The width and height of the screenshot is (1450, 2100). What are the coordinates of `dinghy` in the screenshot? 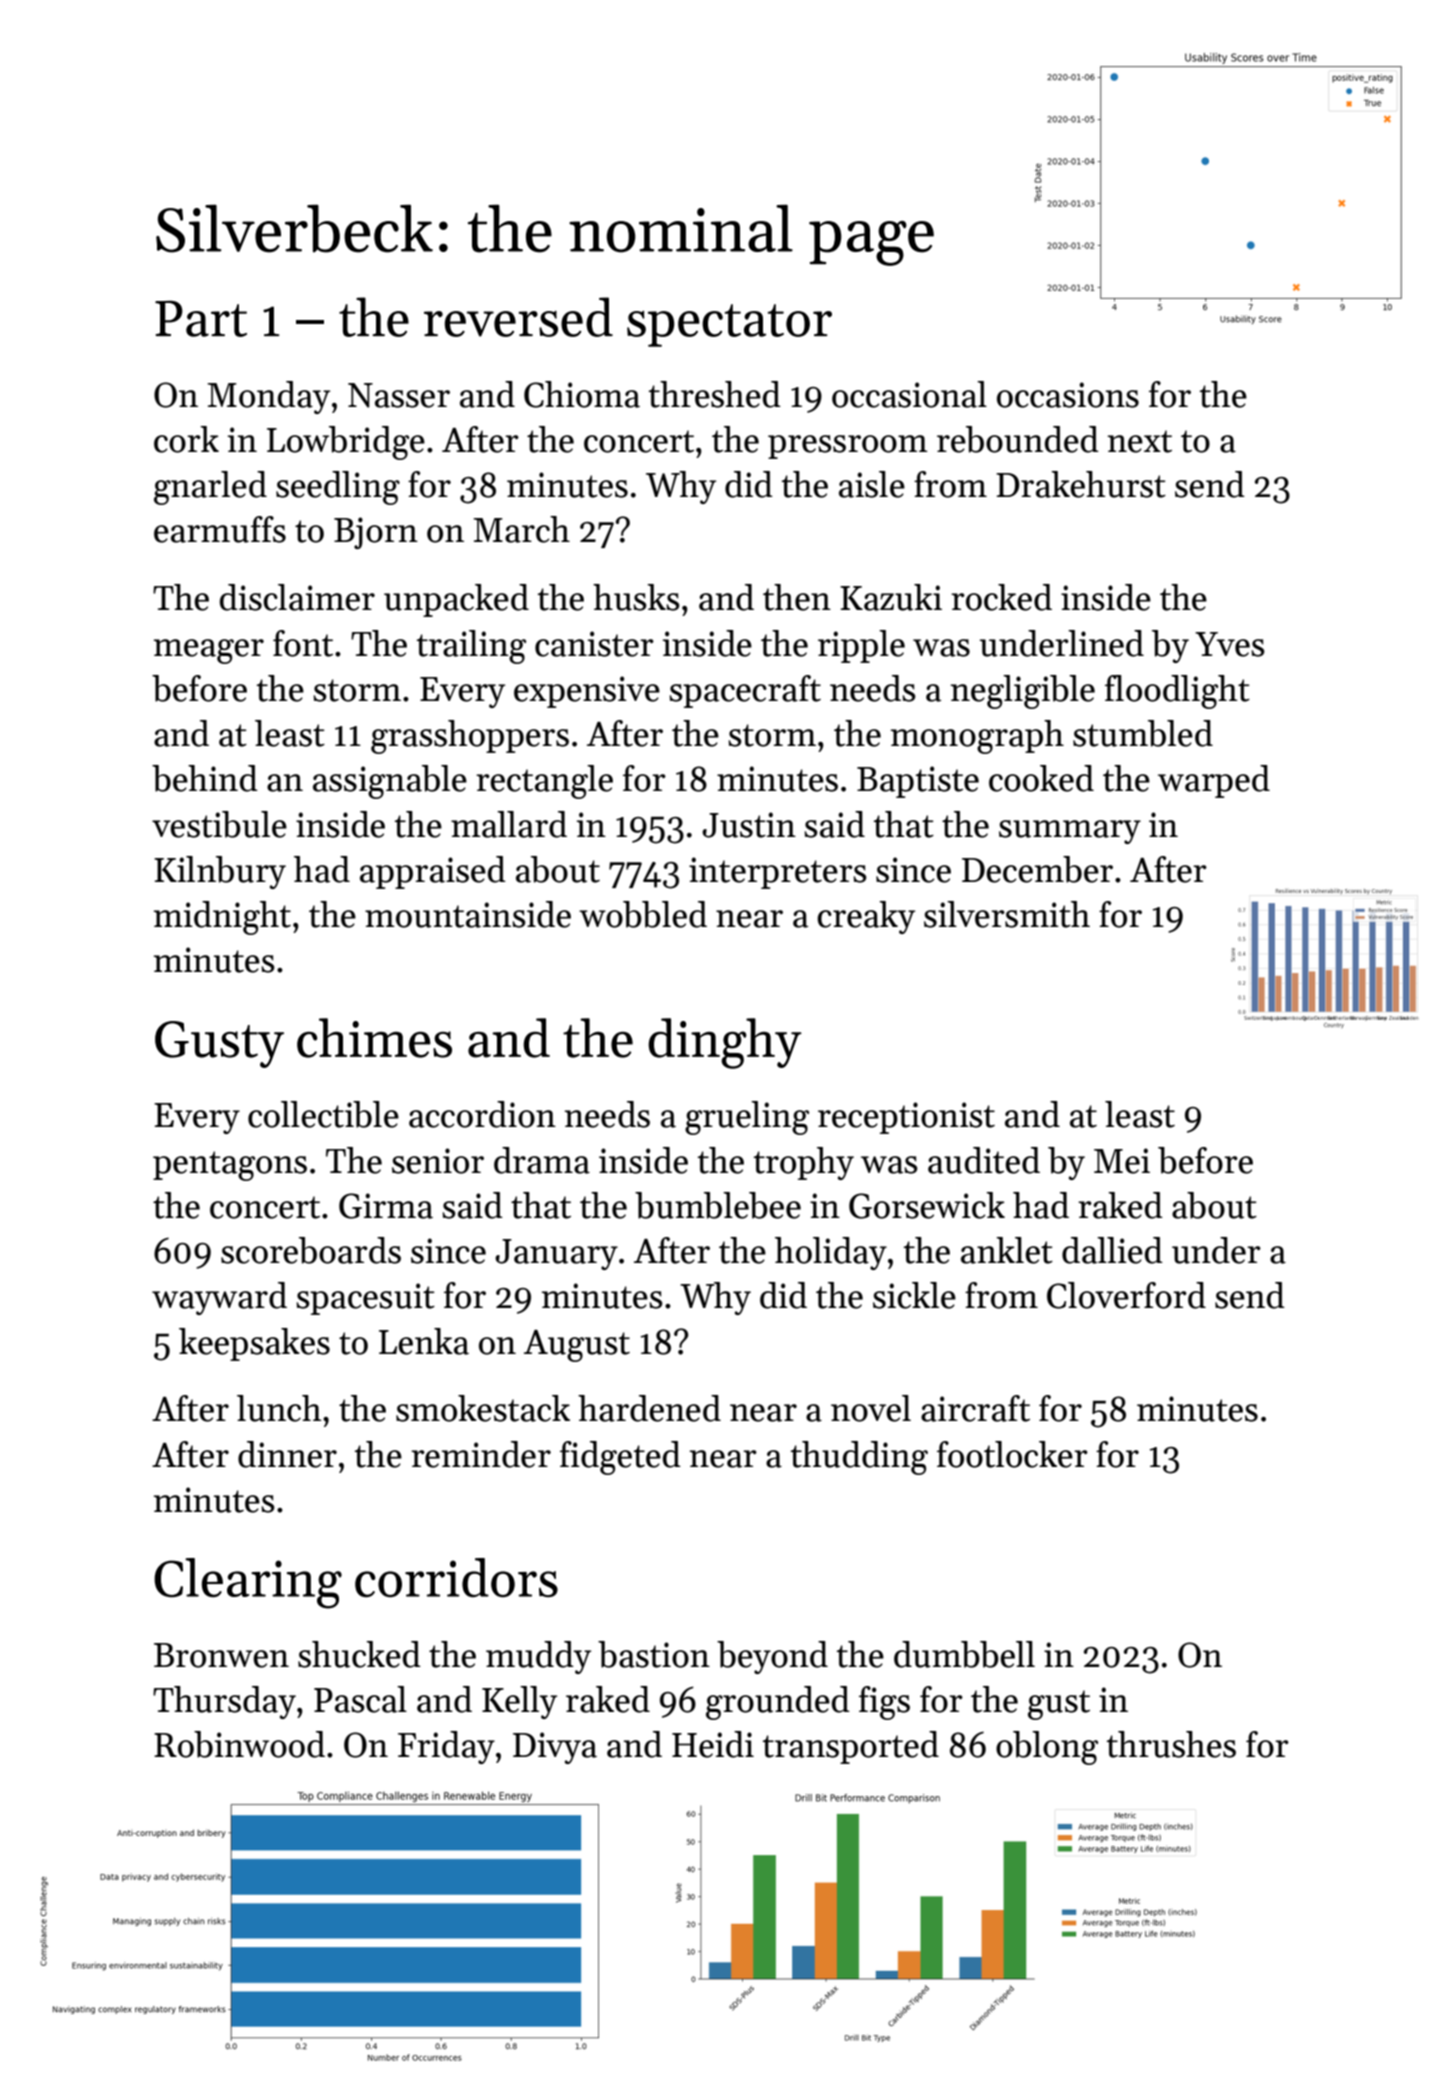 It's located at (725, 1043).
